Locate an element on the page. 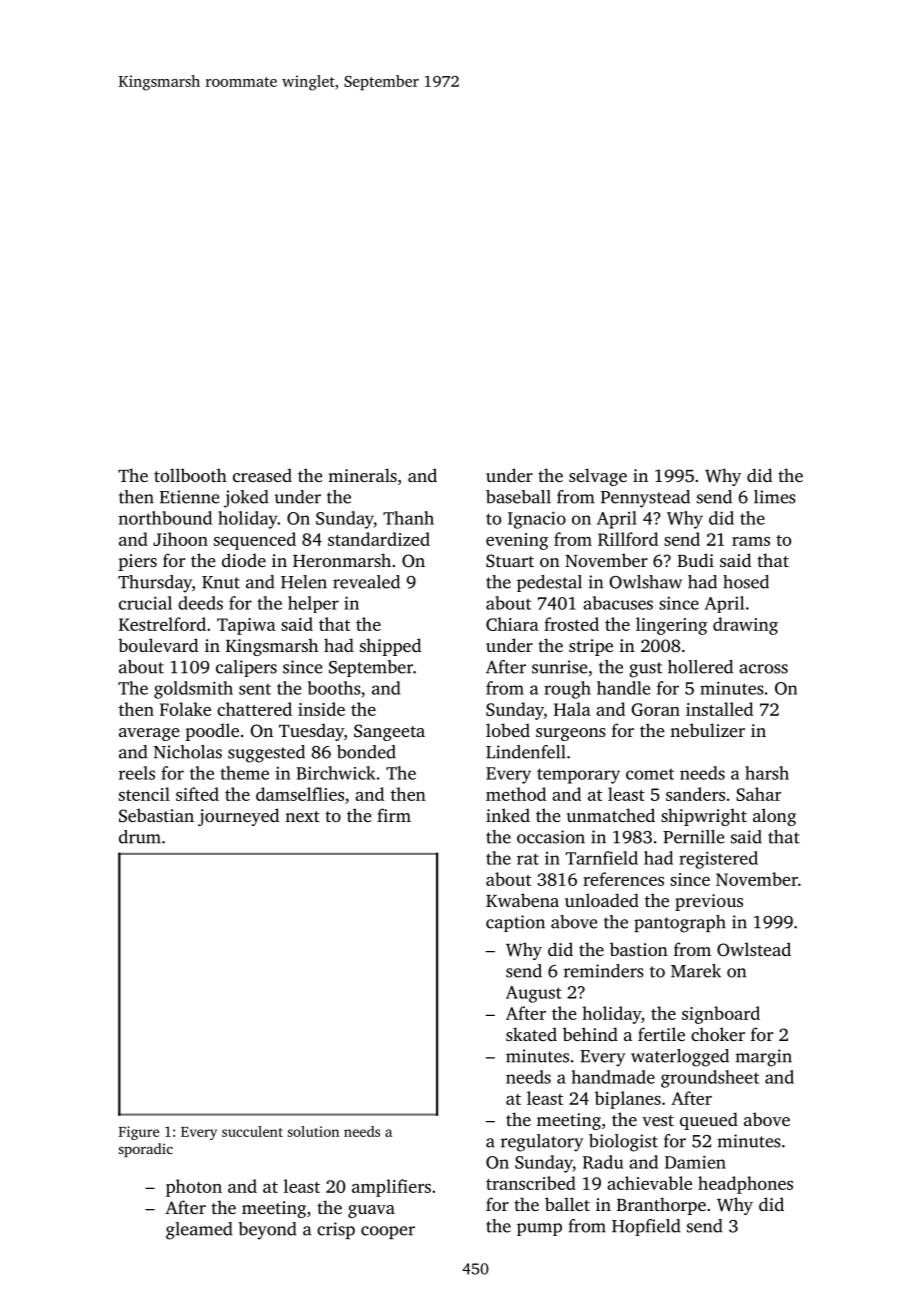 This image has height=1311, width=924. Kestrelford is located at coordinates (162, 624).
